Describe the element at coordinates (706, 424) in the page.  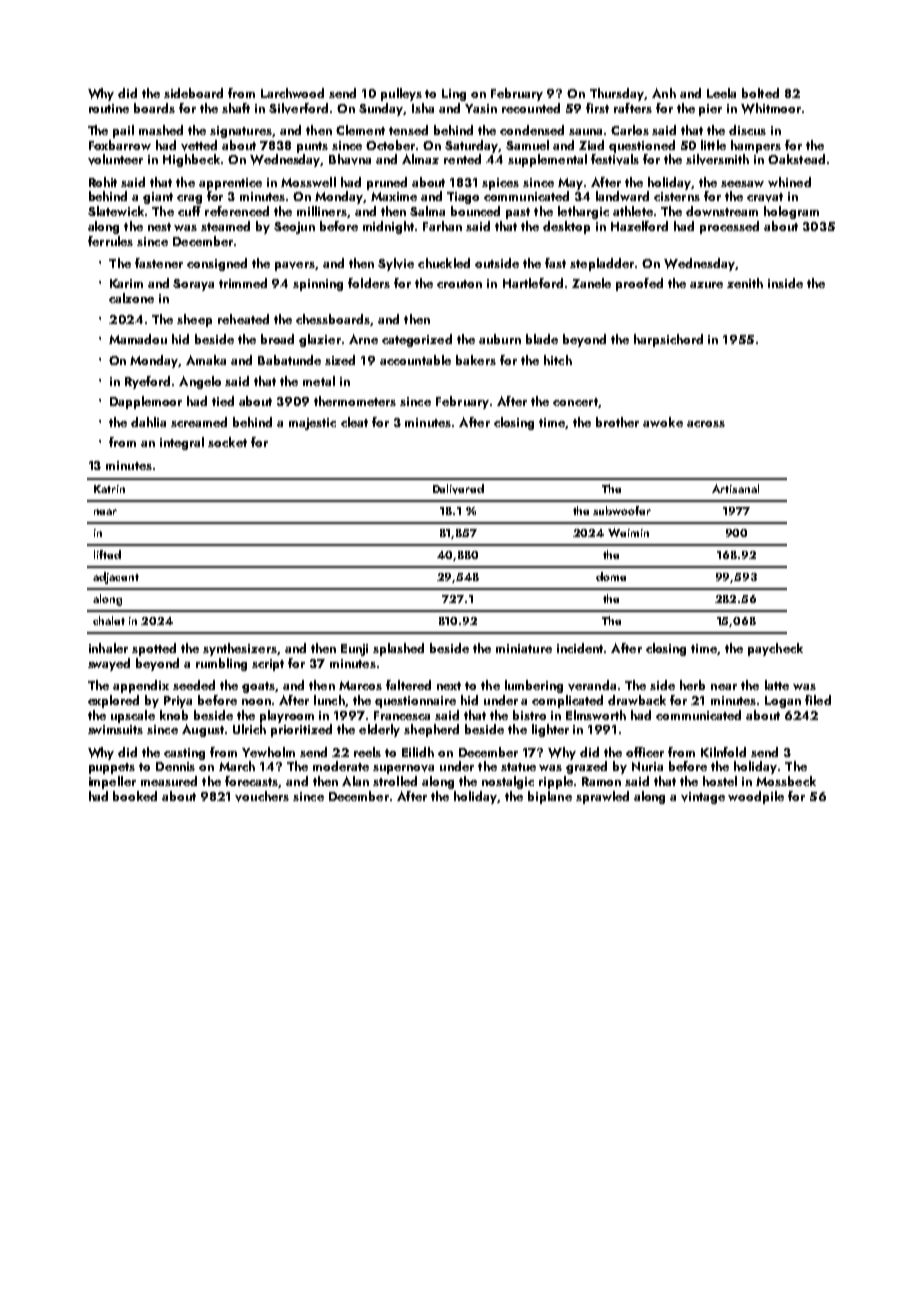
I see `across` at that location.
